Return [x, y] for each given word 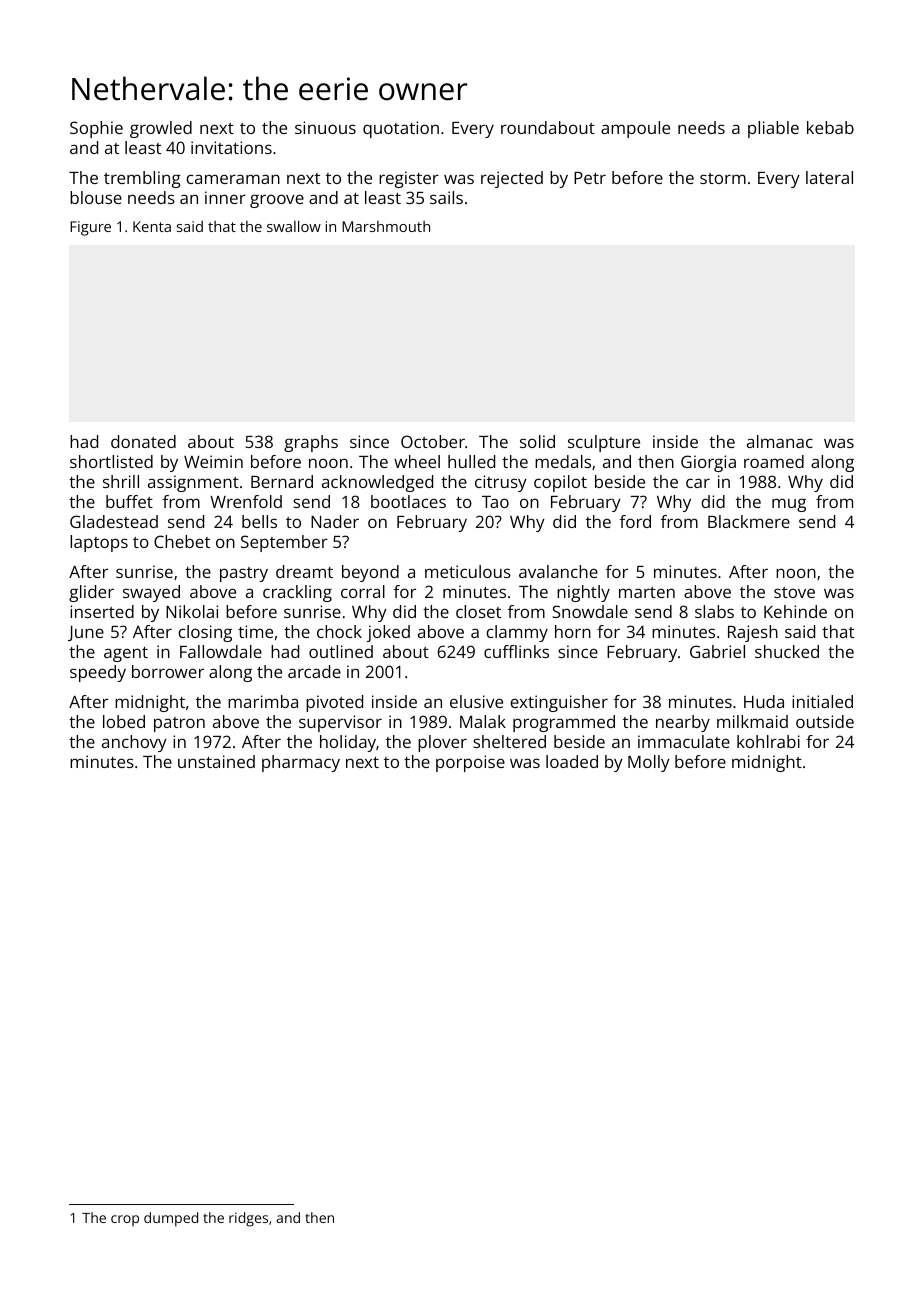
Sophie [96, 129]
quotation [401, 129]
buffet [129, 501]
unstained [216, 761]
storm [723, 178]
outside [825, 721]
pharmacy [301, 763]
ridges [248, 1219]
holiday [348, 743]
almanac [780, 441]
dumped [171, 1219]
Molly [649, 763]
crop [125, 1220]
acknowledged [377, 483]
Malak [483, 721]
